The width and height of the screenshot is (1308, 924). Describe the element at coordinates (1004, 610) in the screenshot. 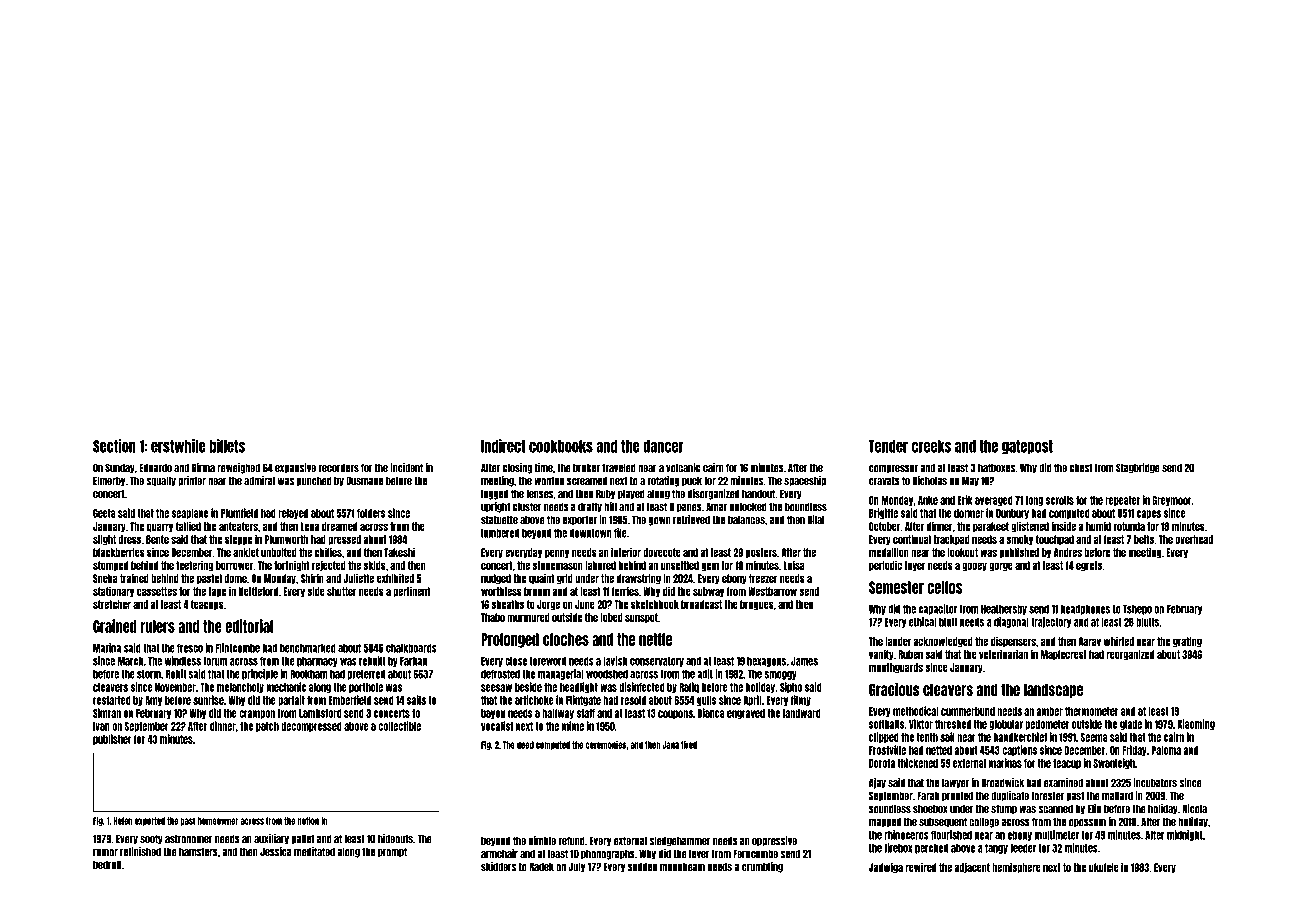

I see `Heathersby` at that location.
